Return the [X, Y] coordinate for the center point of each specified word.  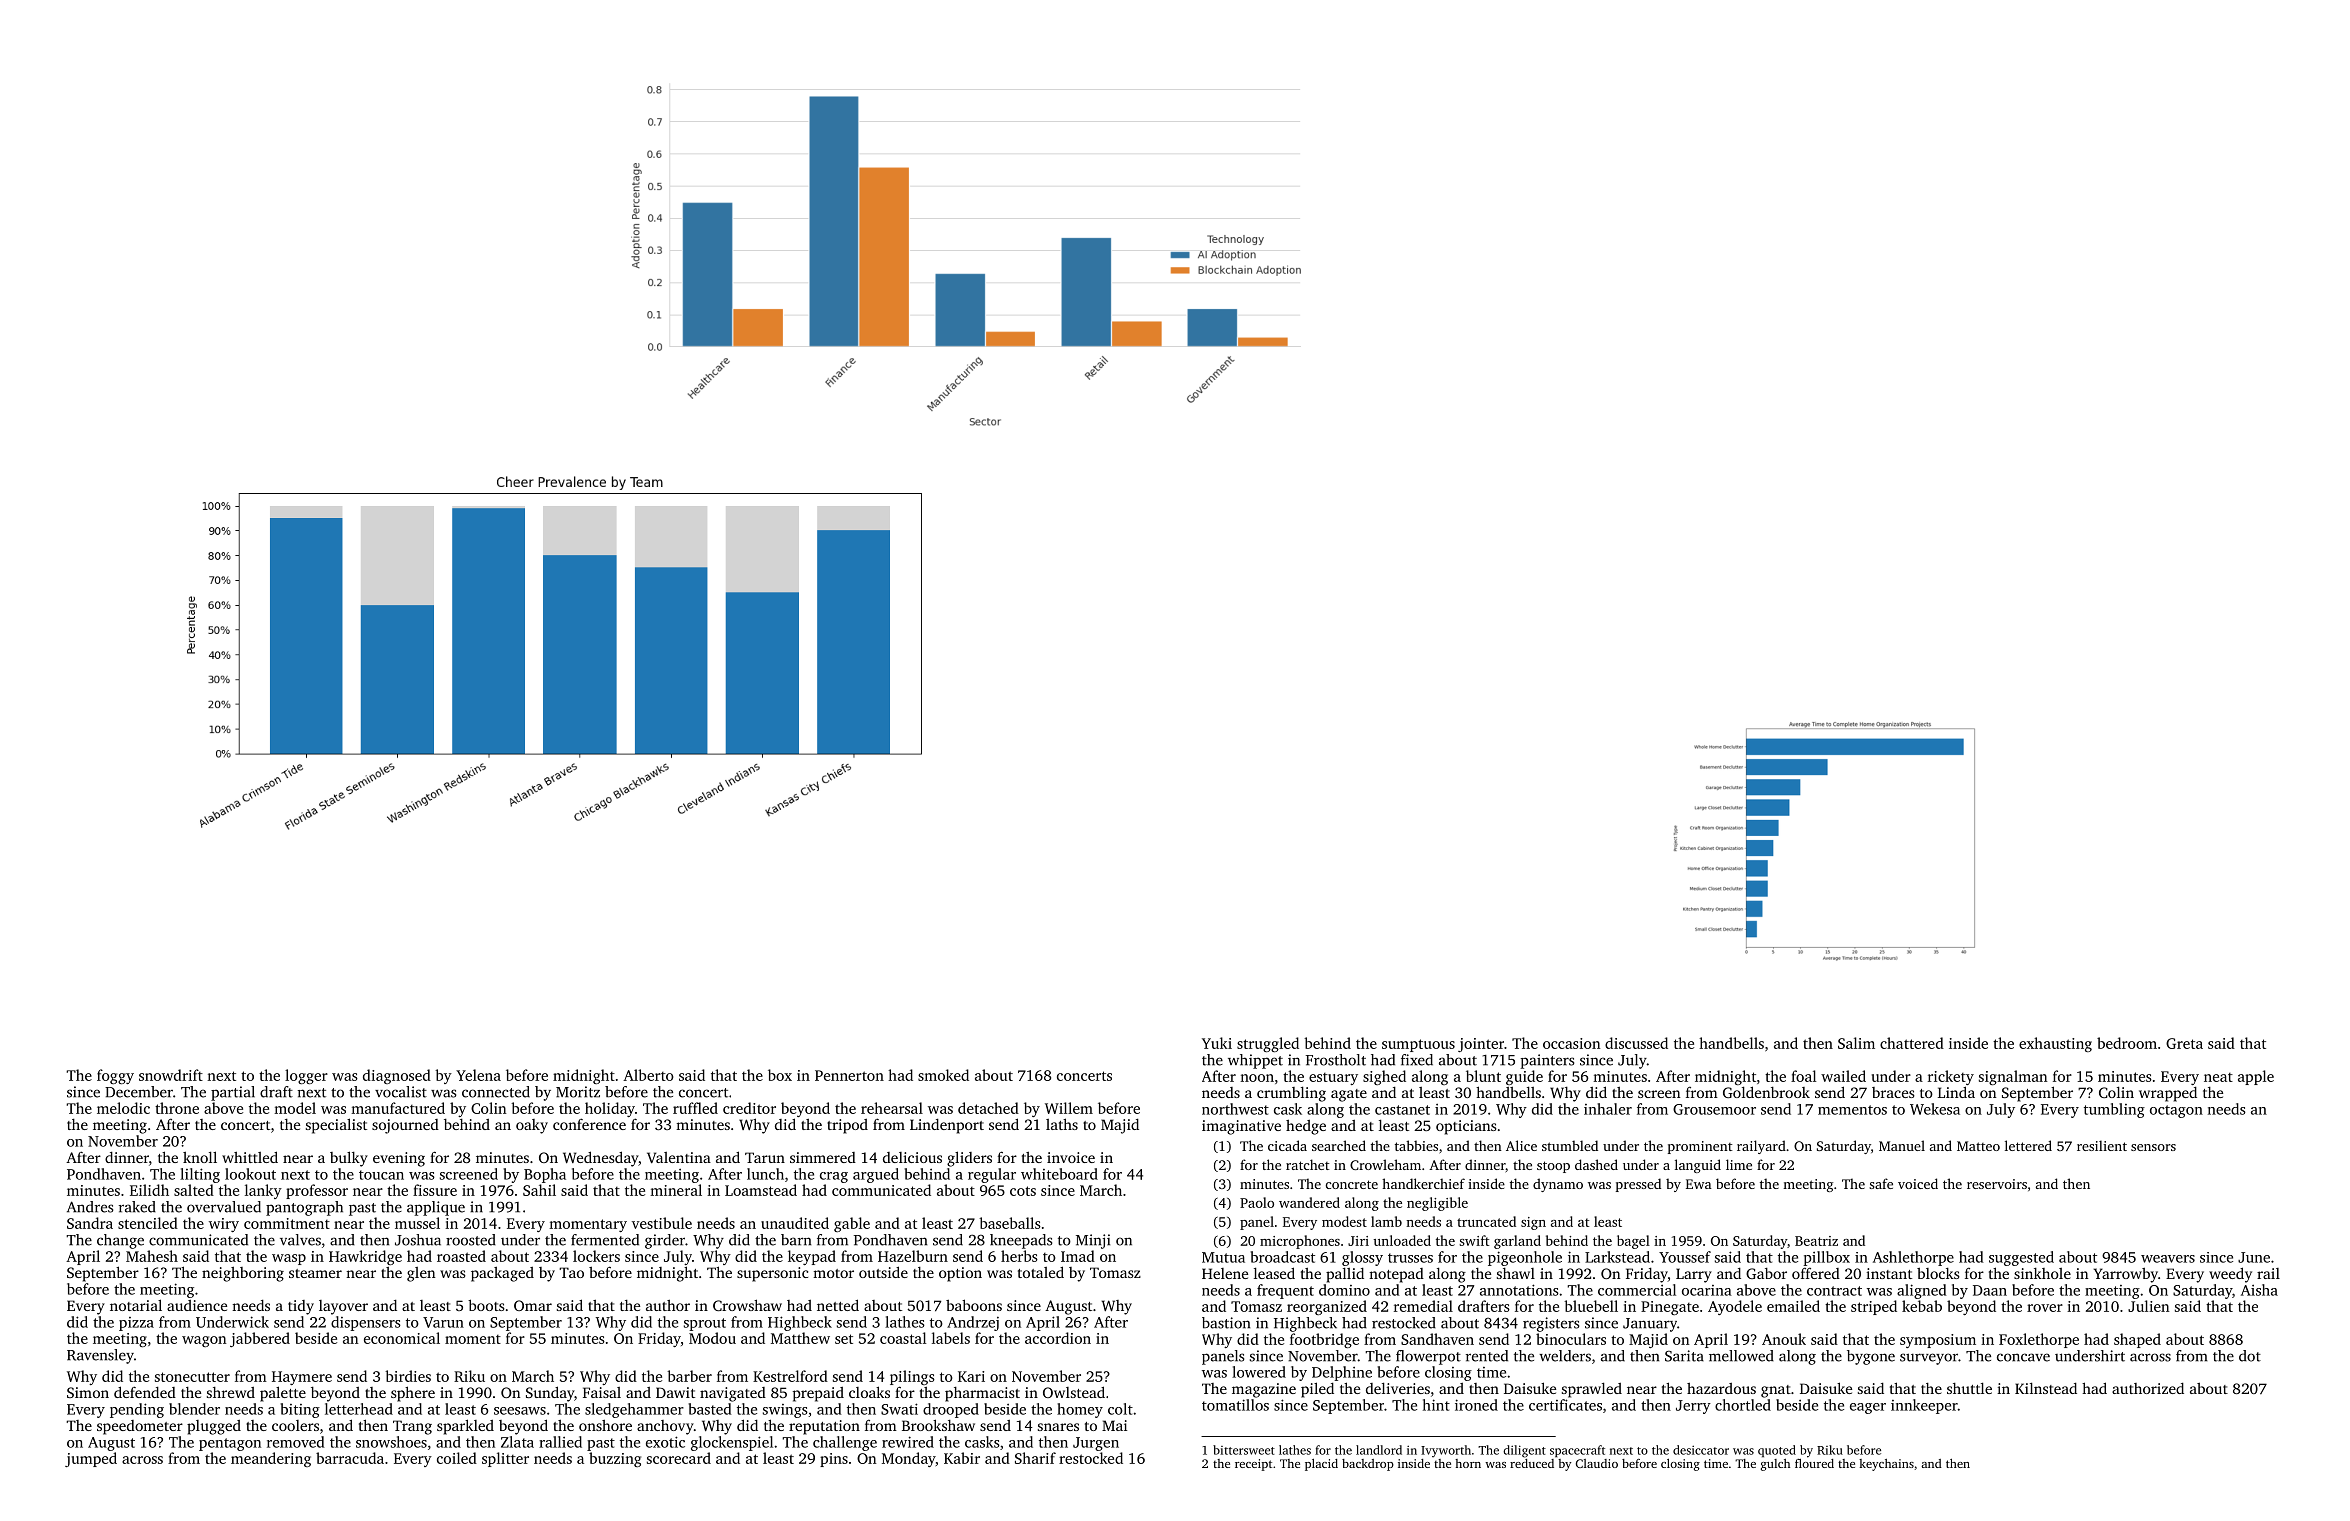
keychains [1886, 1465]
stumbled [1570, 1145]
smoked [943, 1075]
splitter [505, 1459]
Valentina [679, 1157]
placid [1321, 1465]
